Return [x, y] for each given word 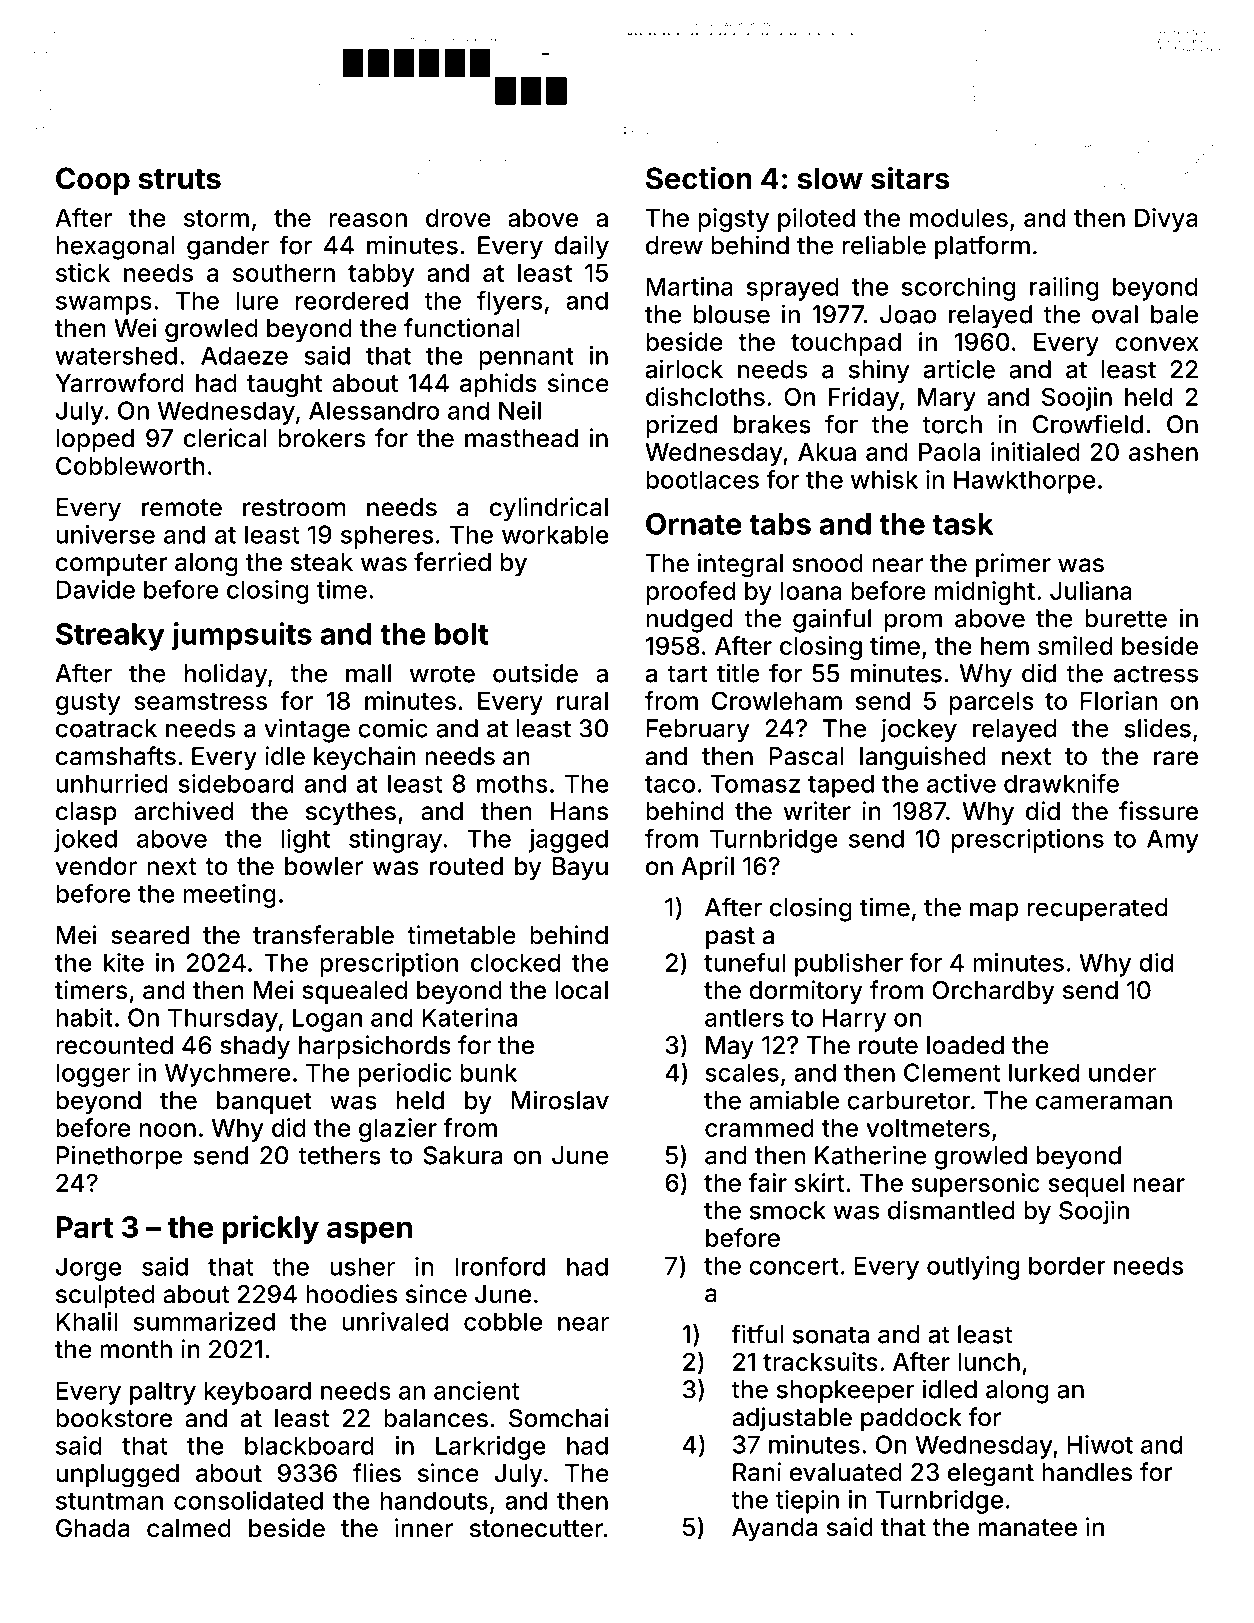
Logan [327, 1020]
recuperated [1098, 910]
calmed [189, 1528]
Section [699, 178]
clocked [515, 962]
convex [1156, 344]
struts [180, 179]
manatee [1027, 1528]
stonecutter [536, 1529]
